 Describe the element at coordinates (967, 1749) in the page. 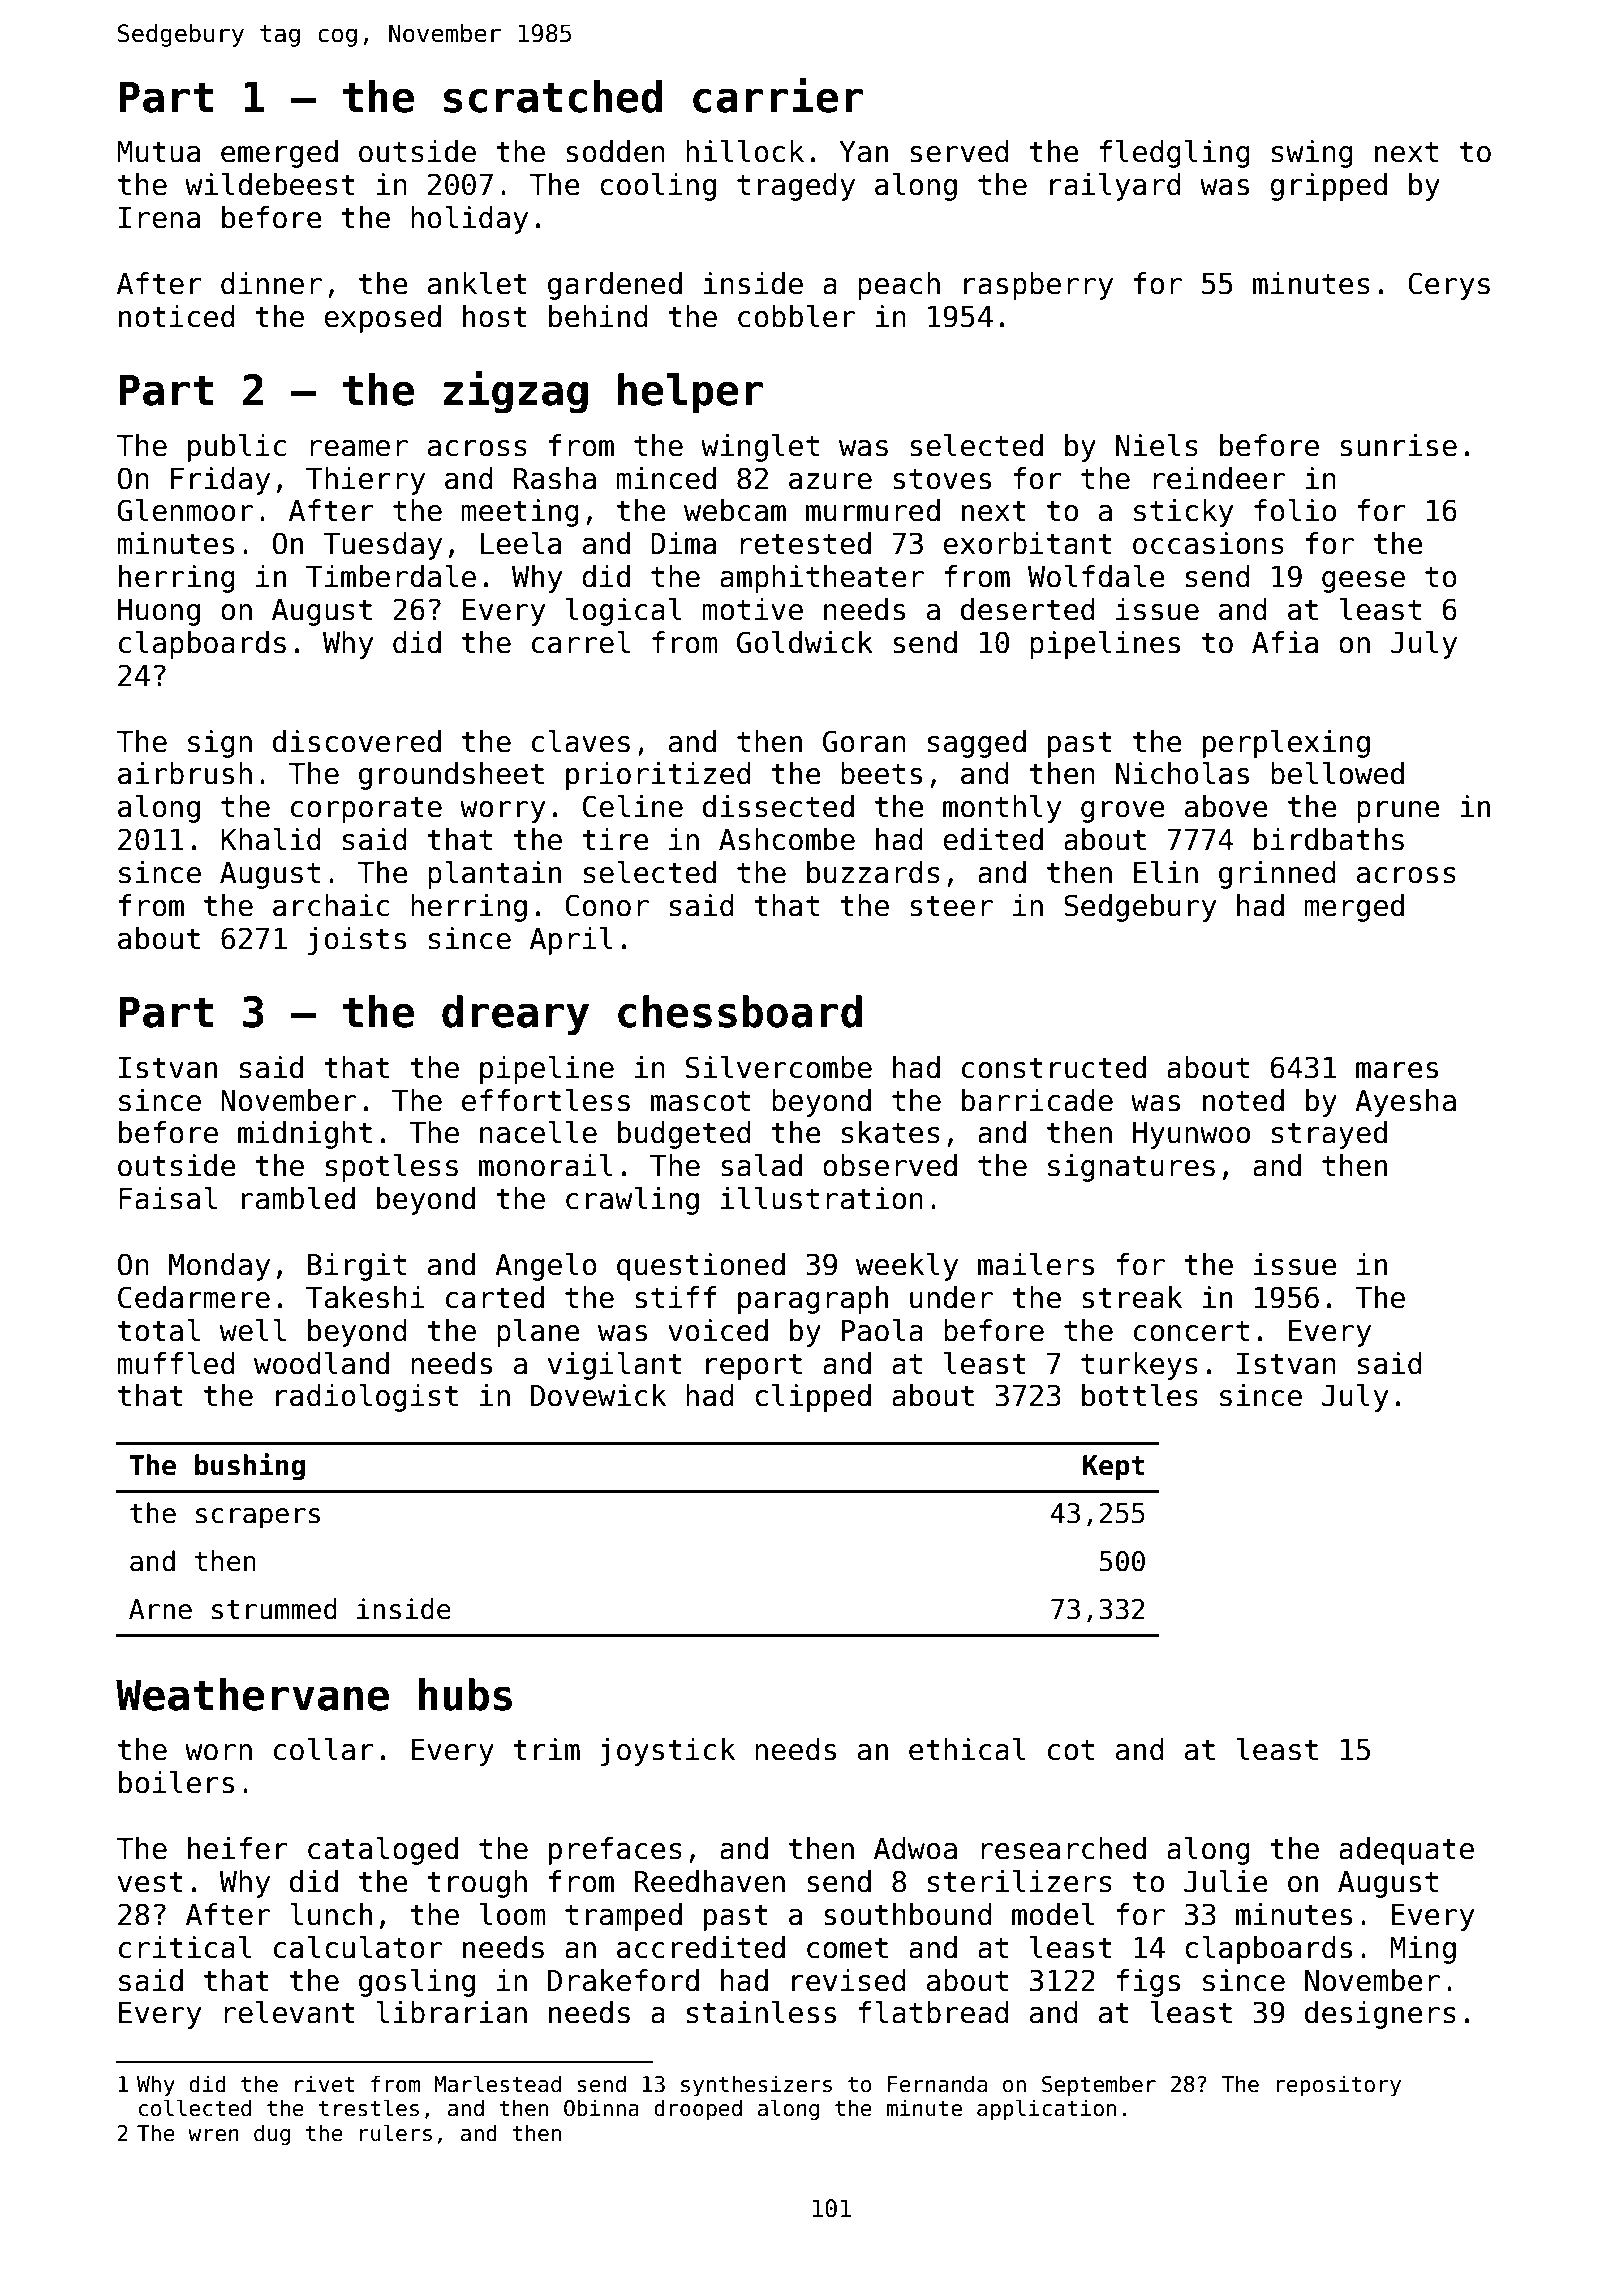

I see `ethical` at that location.
